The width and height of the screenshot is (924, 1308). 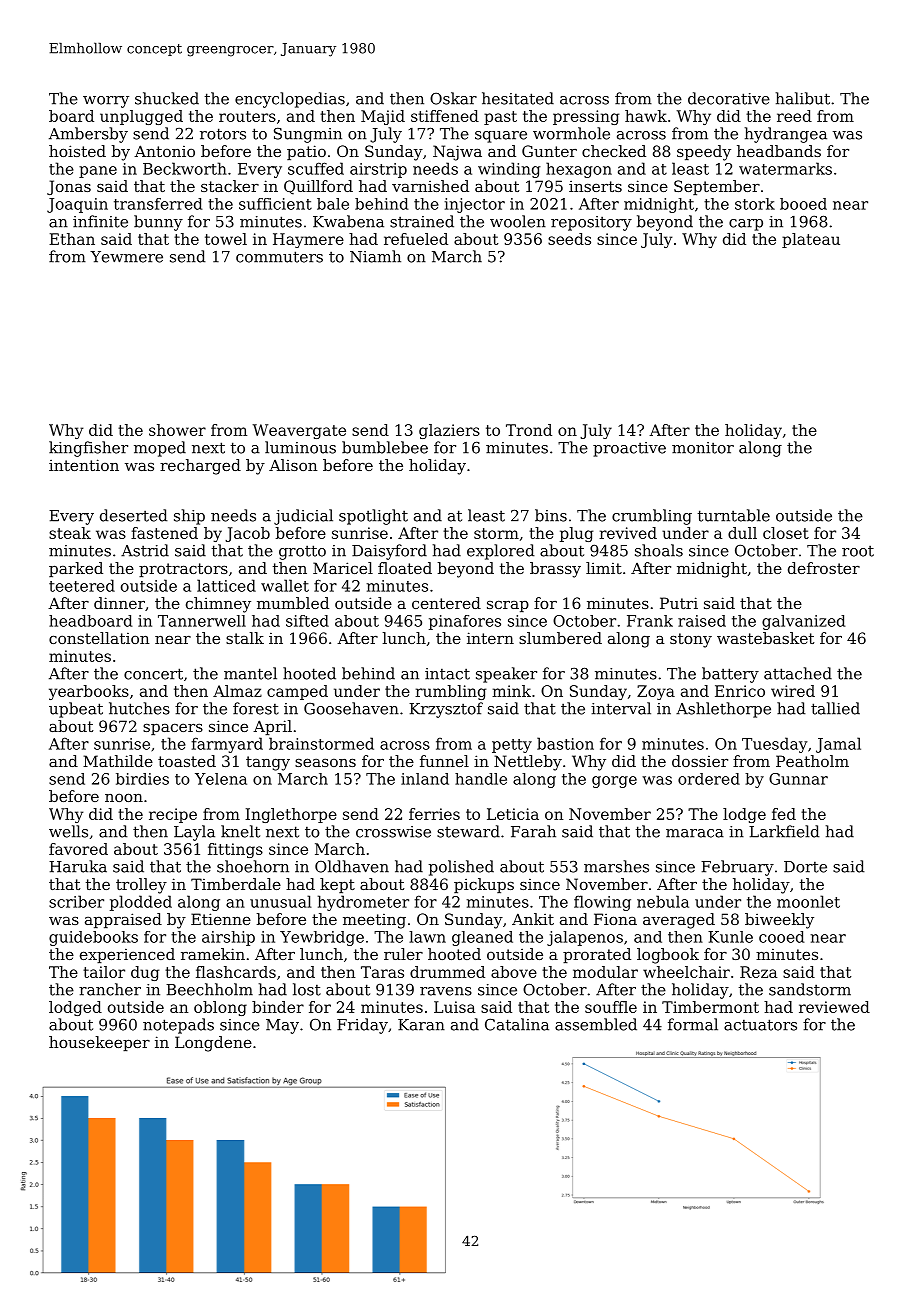 I want to click on monitor, so click(x=703, y=448).
